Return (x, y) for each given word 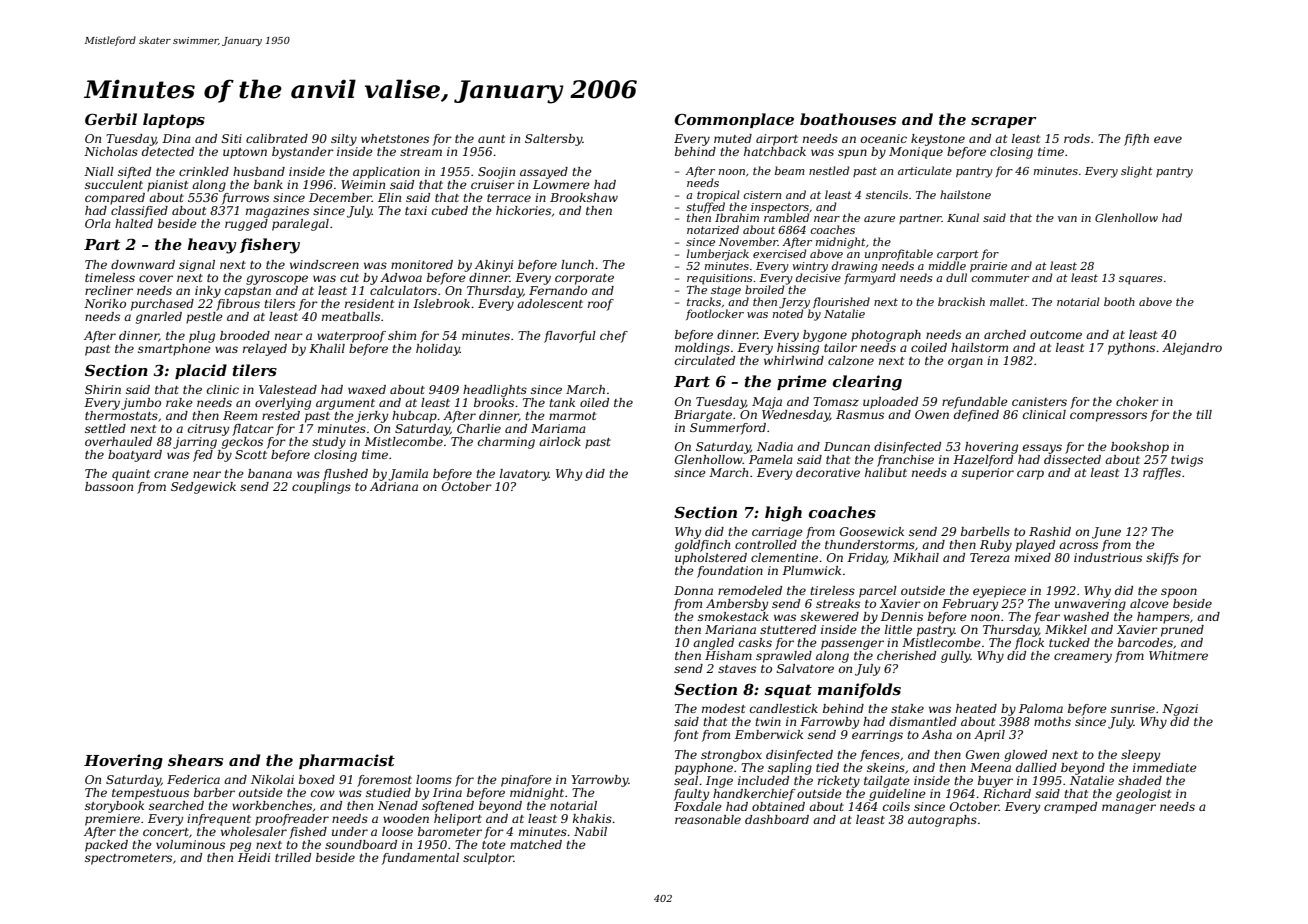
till (1204, 414)
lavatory (524, 475)
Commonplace (734, 120)
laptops (174, 120)
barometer (450, 831)
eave (1168, 139)
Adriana (394, 486)
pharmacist (347, 761)
